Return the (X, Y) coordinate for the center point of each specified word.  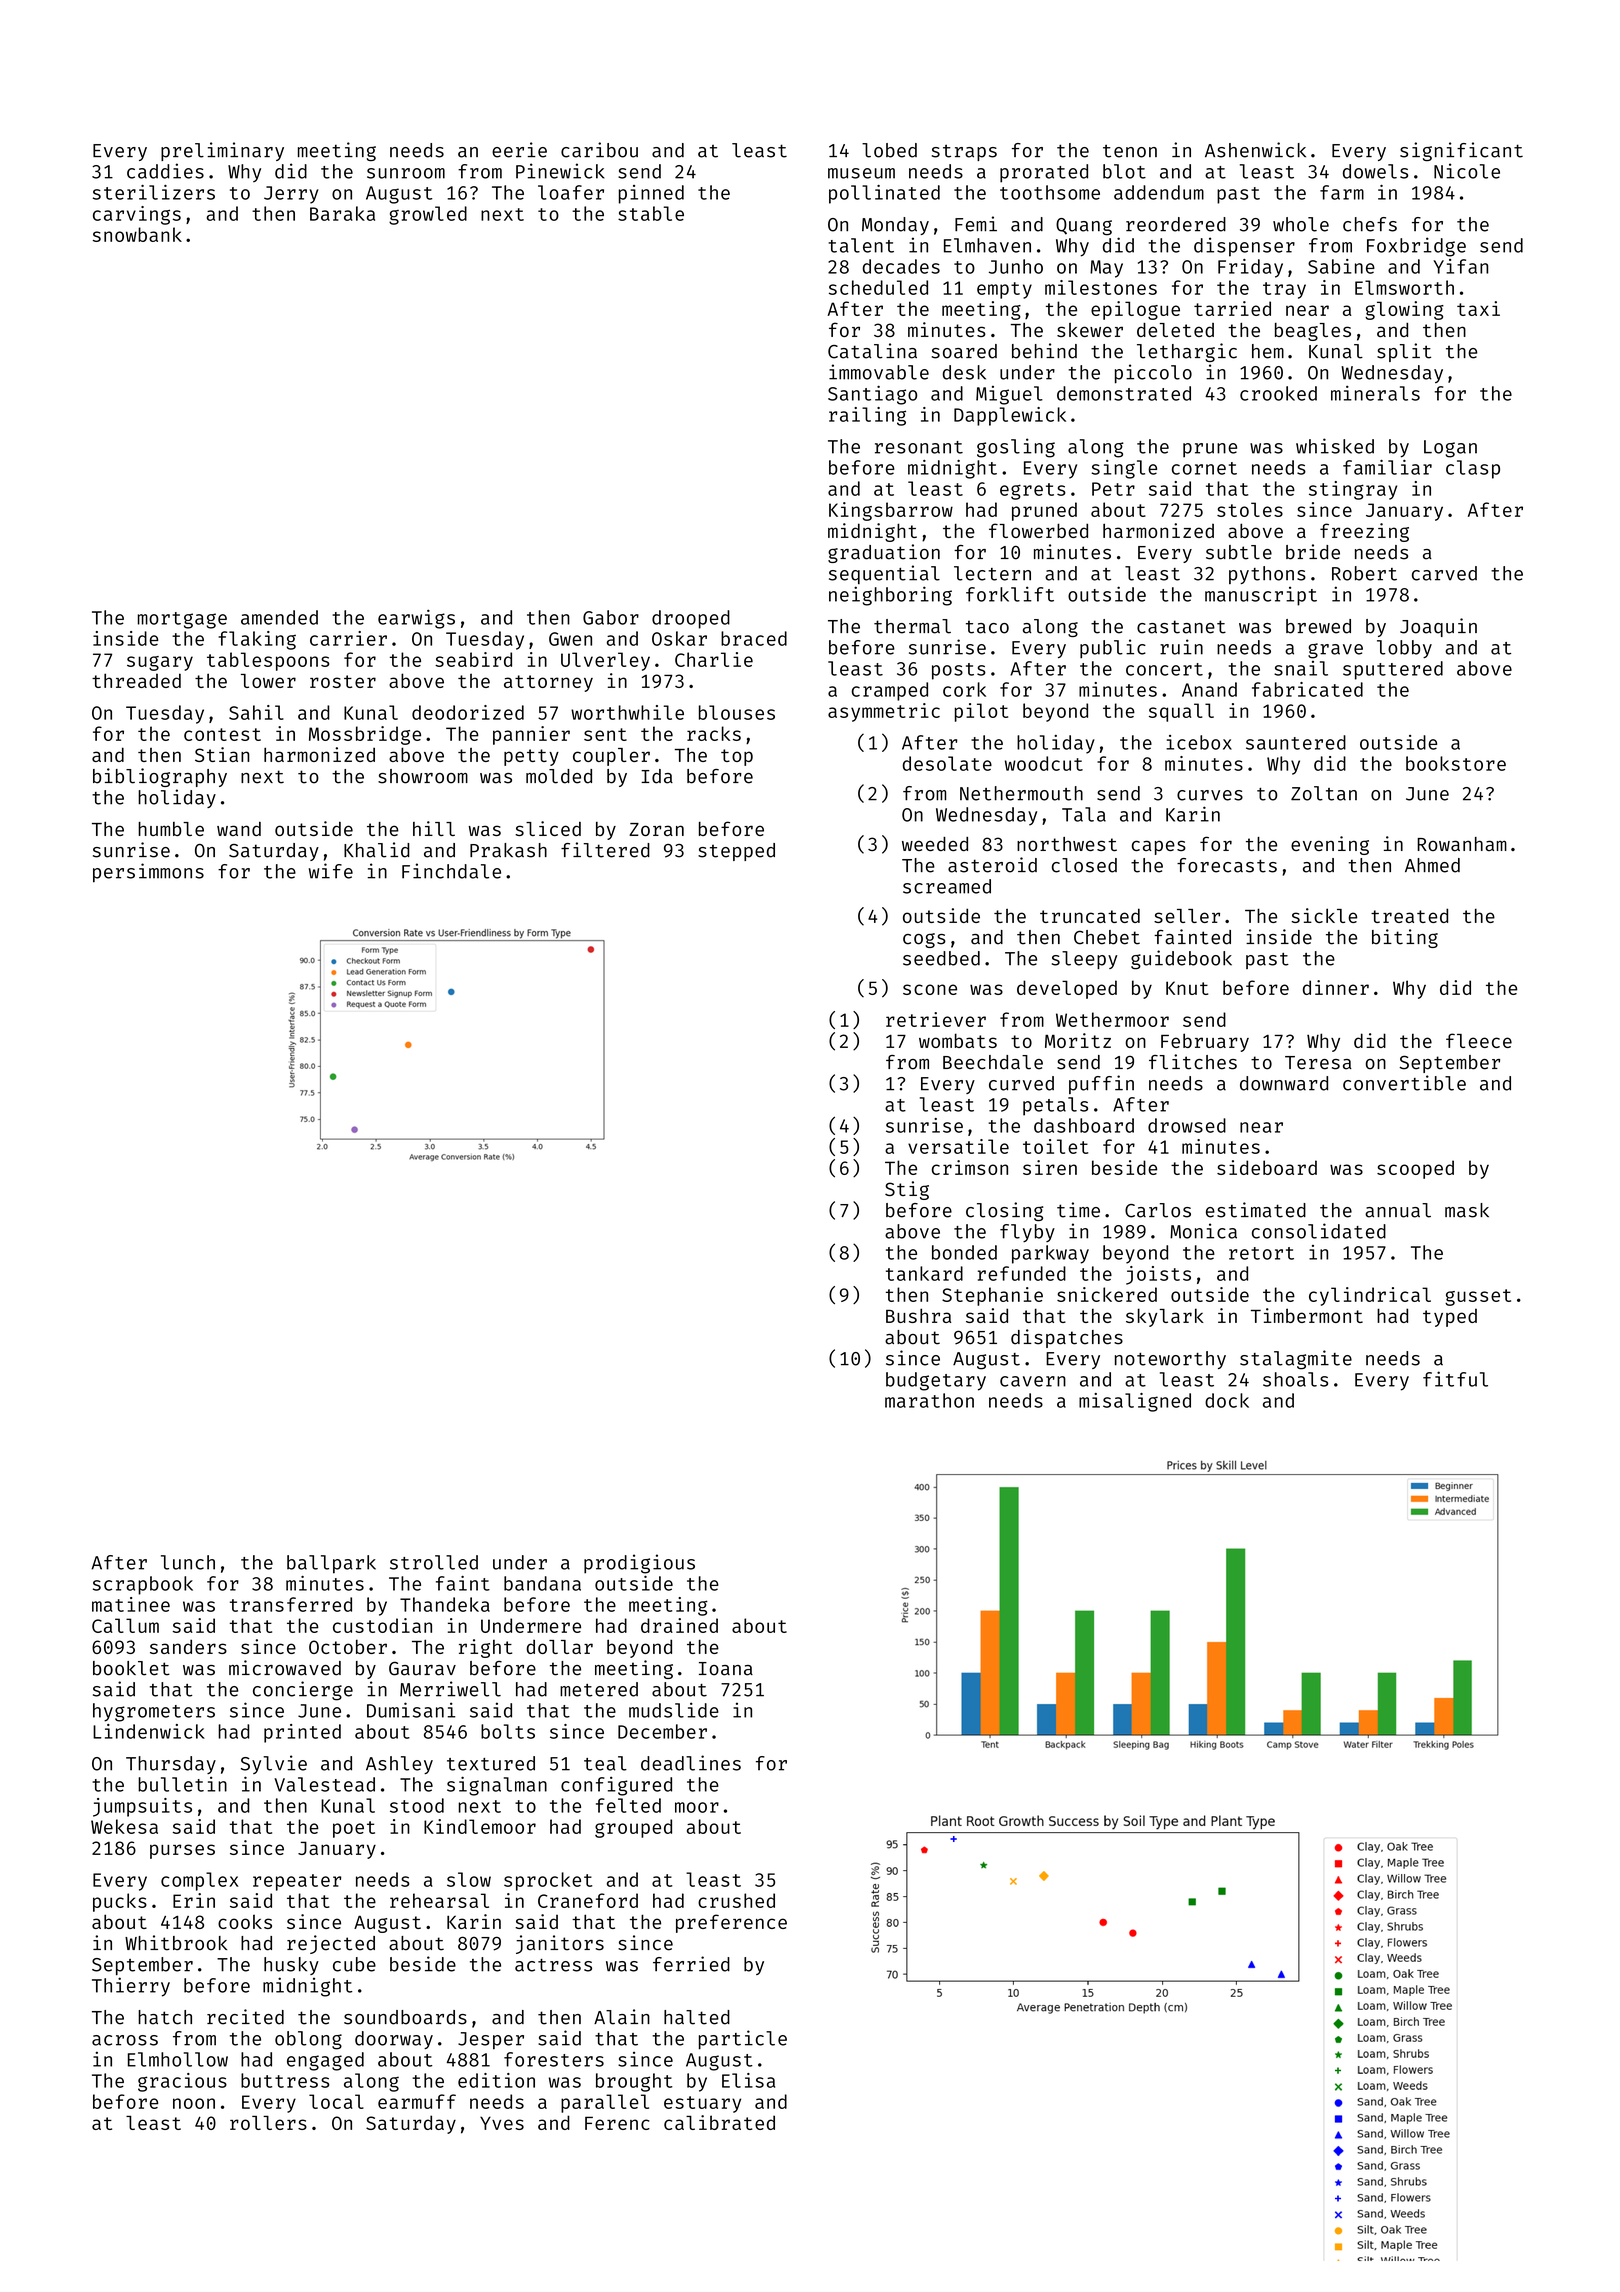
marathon (929, 1400)
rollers (268, 2123)
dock (1227, 1400)
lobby (1404, 649)
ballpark (331, 1564)
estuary (702, 2104)
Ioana (726, 1669)
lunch (188, 1562)
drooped (691, 619)
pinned (651, 194)
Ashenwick (1255, 150)
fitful (1455, 1379)
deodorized (468, 712)
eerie (519, 150)
